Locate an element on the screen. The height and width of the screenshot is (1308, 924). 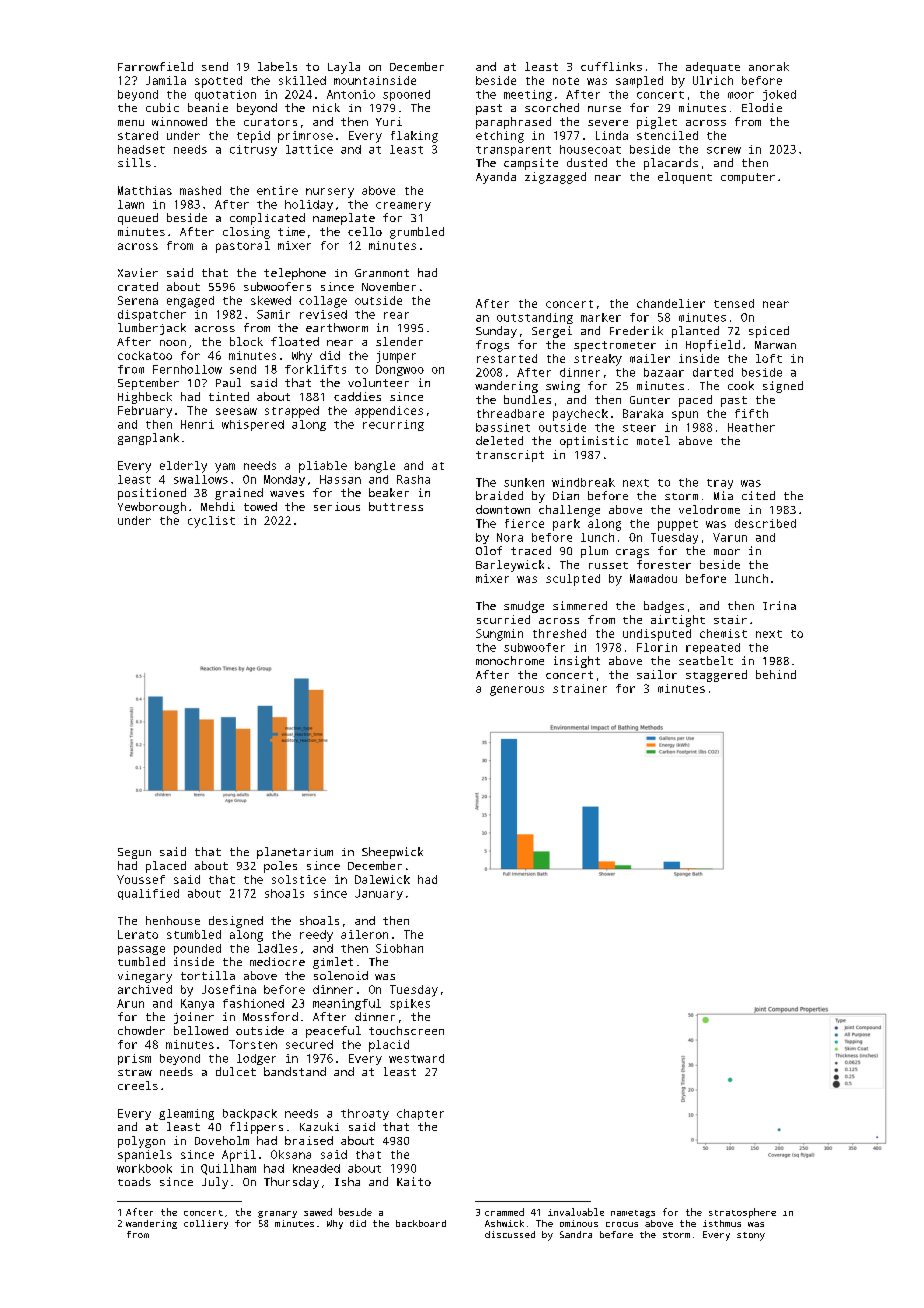
Quillham is located at coordinates (228, 1169).
